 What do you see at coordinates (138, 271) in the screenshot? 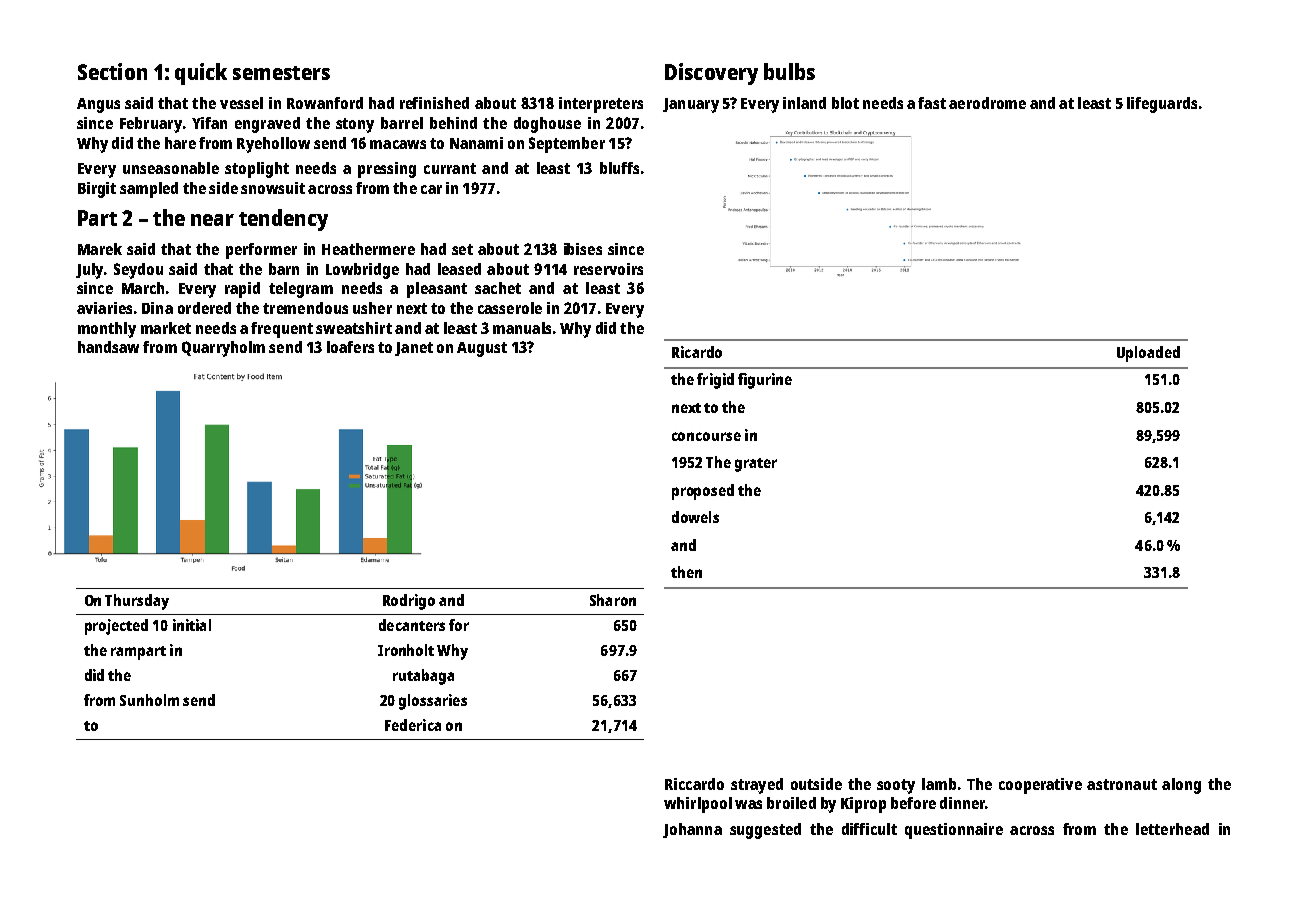
I see `Seydou` at bounding box center [138, 271].
